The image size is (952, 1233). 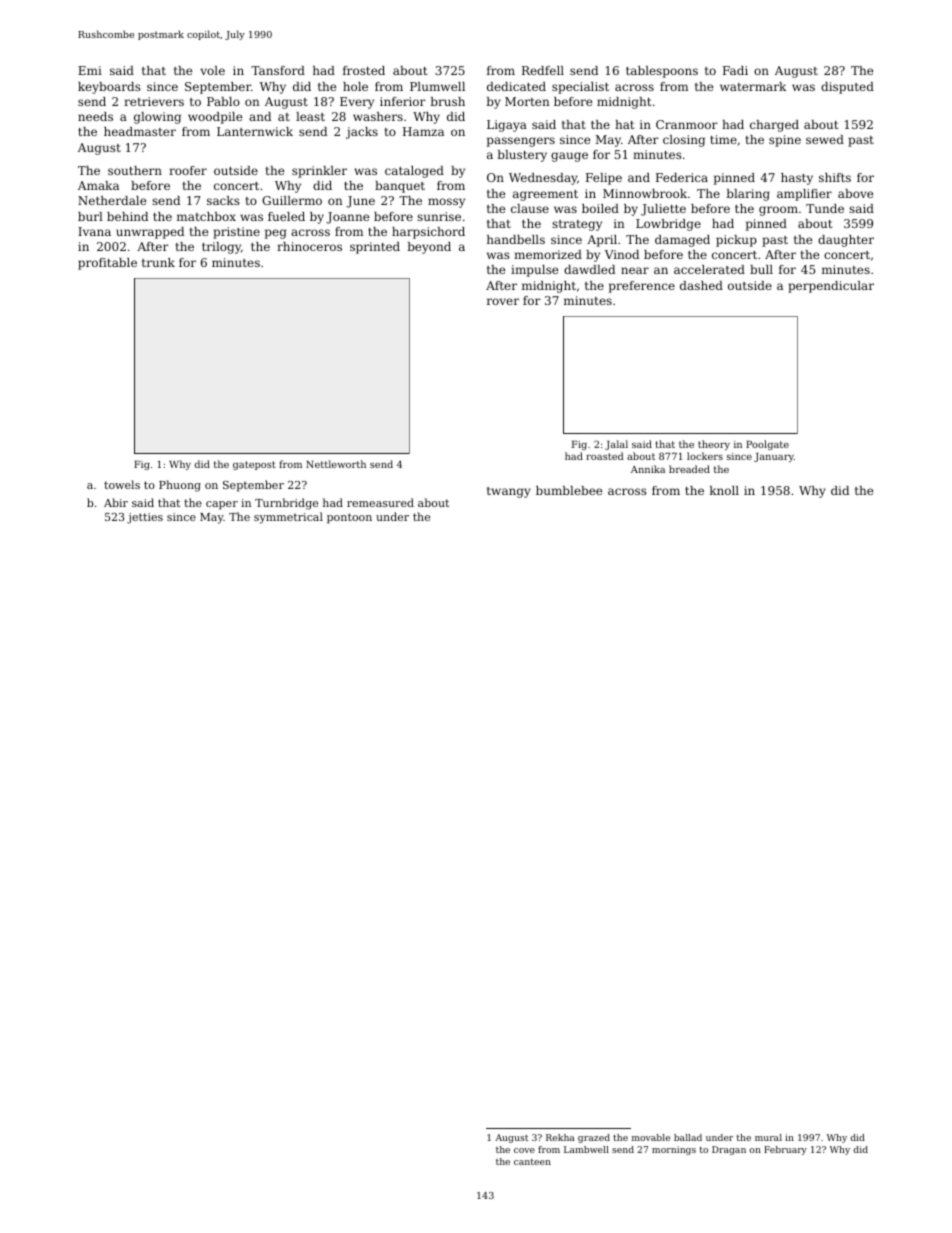 I want to click on knoll, so click(x=724, y=490).
